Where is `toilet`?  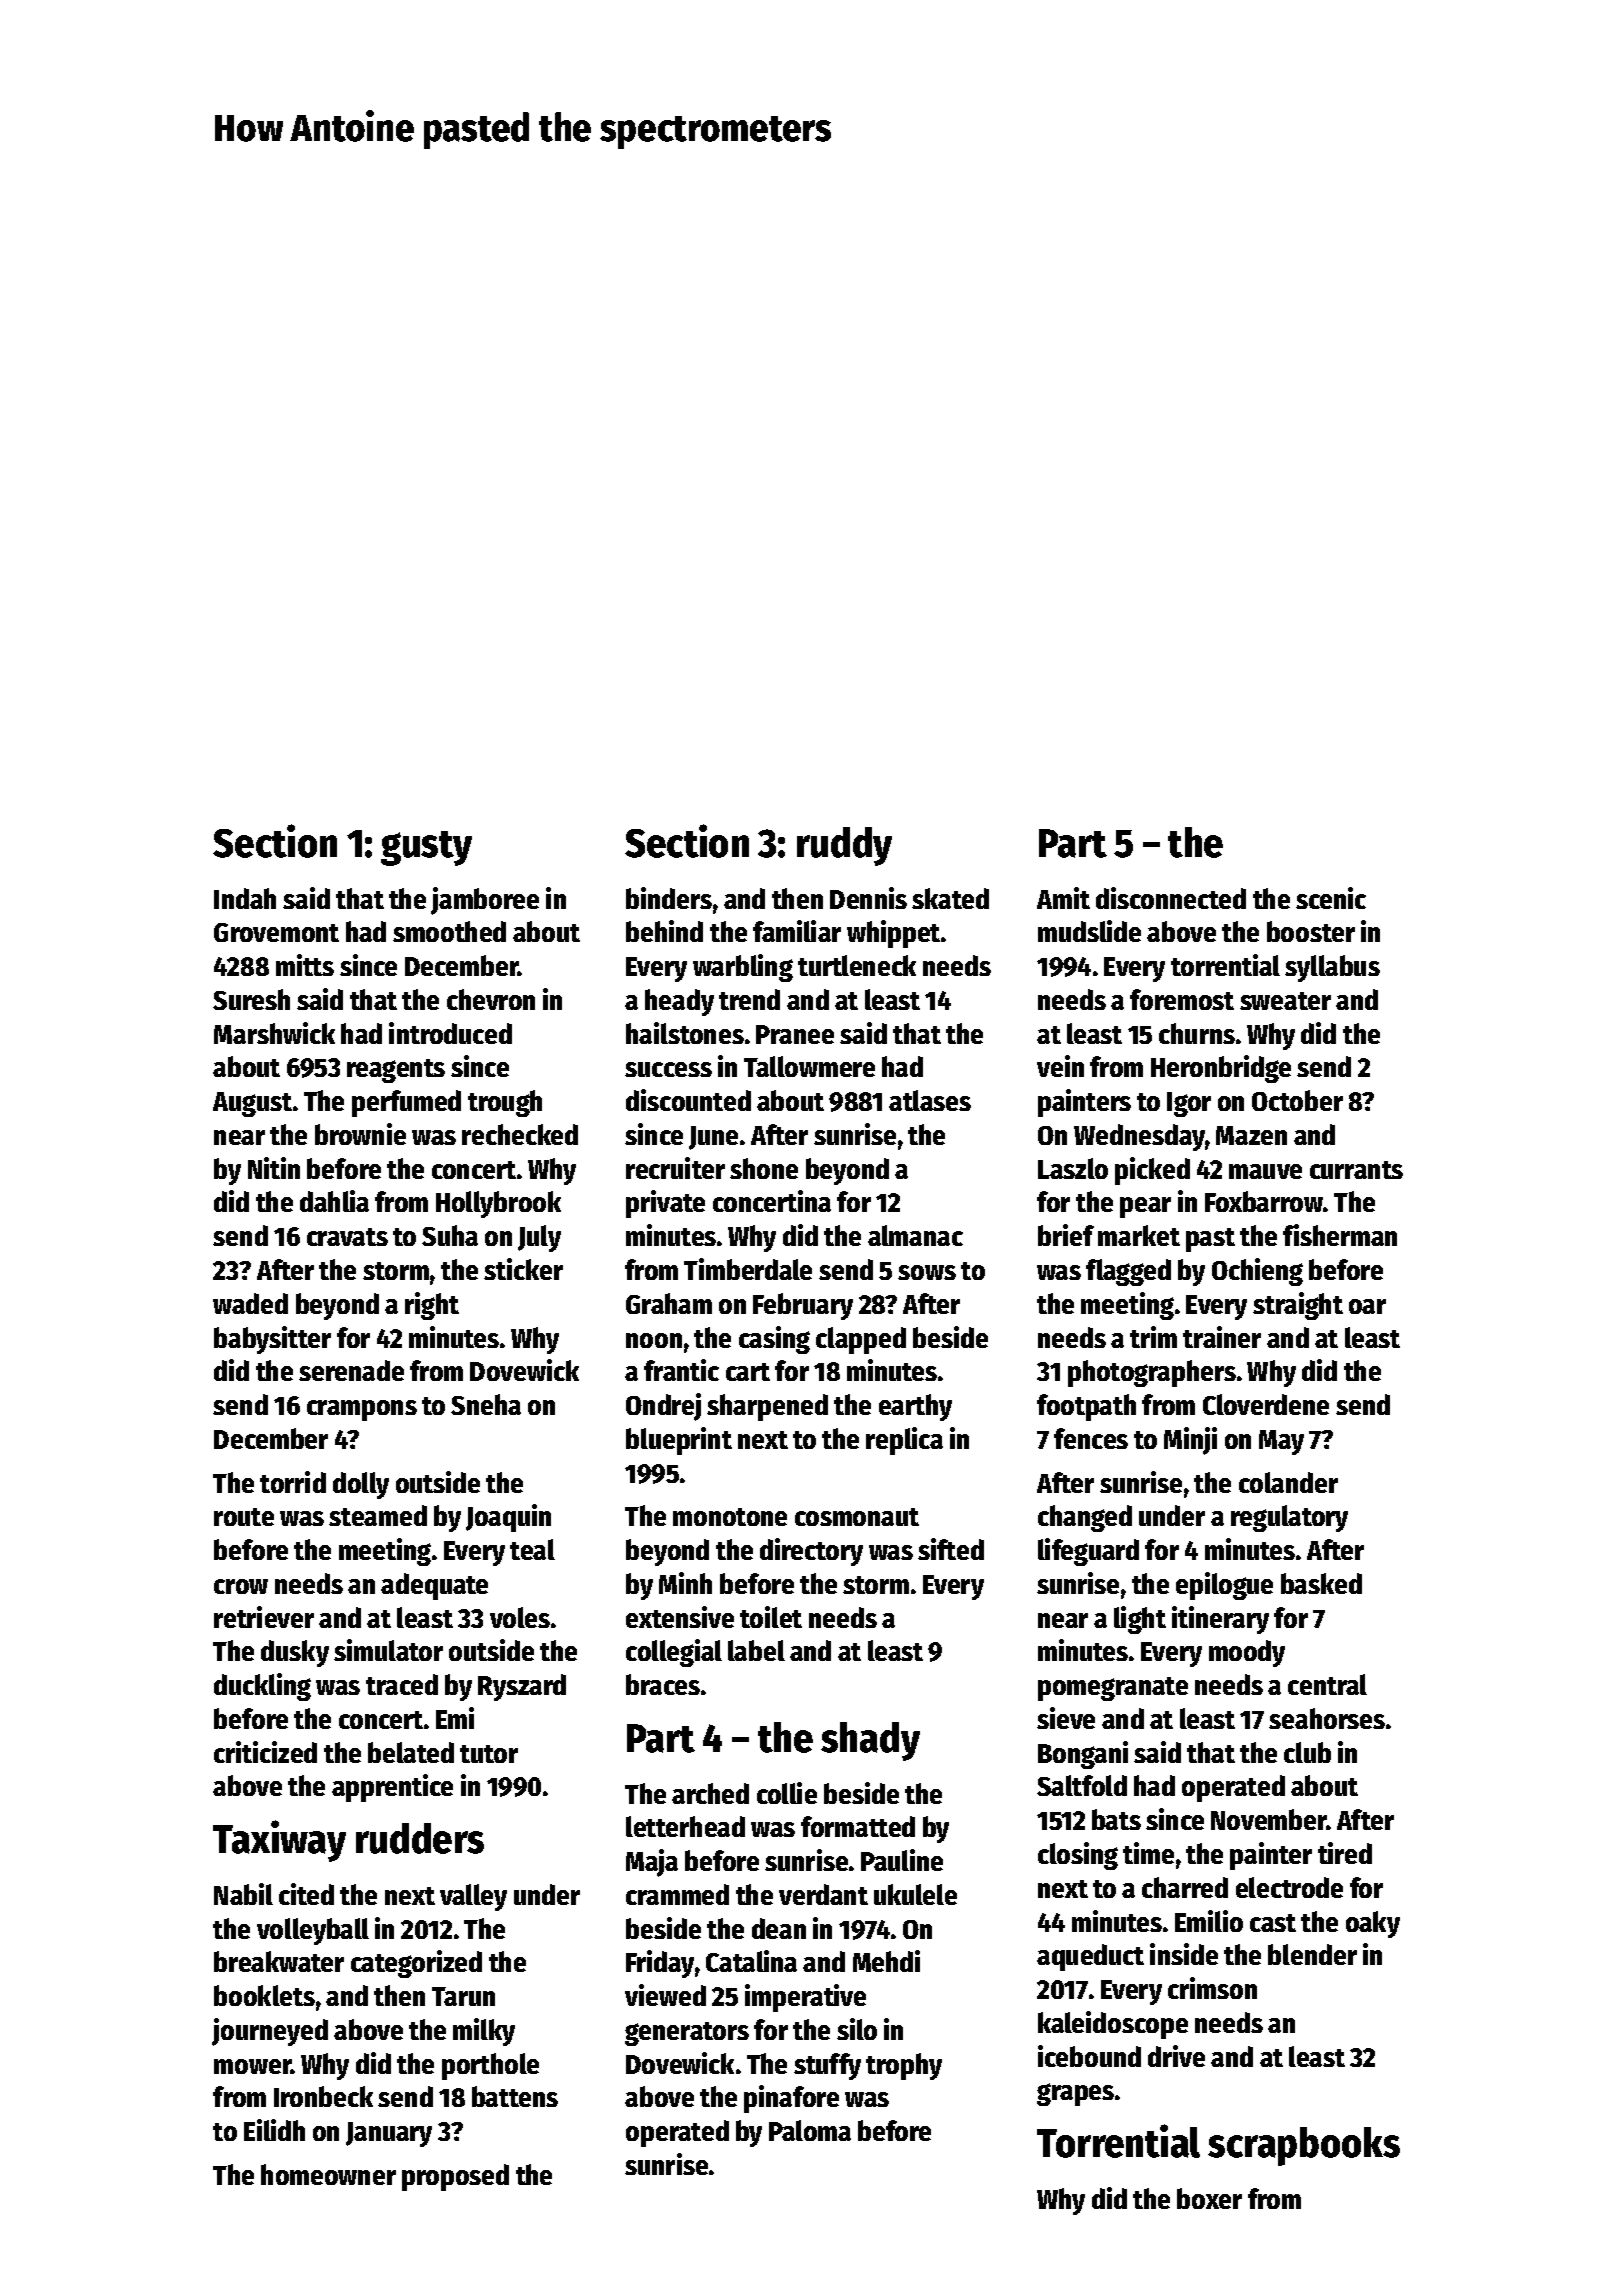
toilet is located at coordinates (771, 1617).
